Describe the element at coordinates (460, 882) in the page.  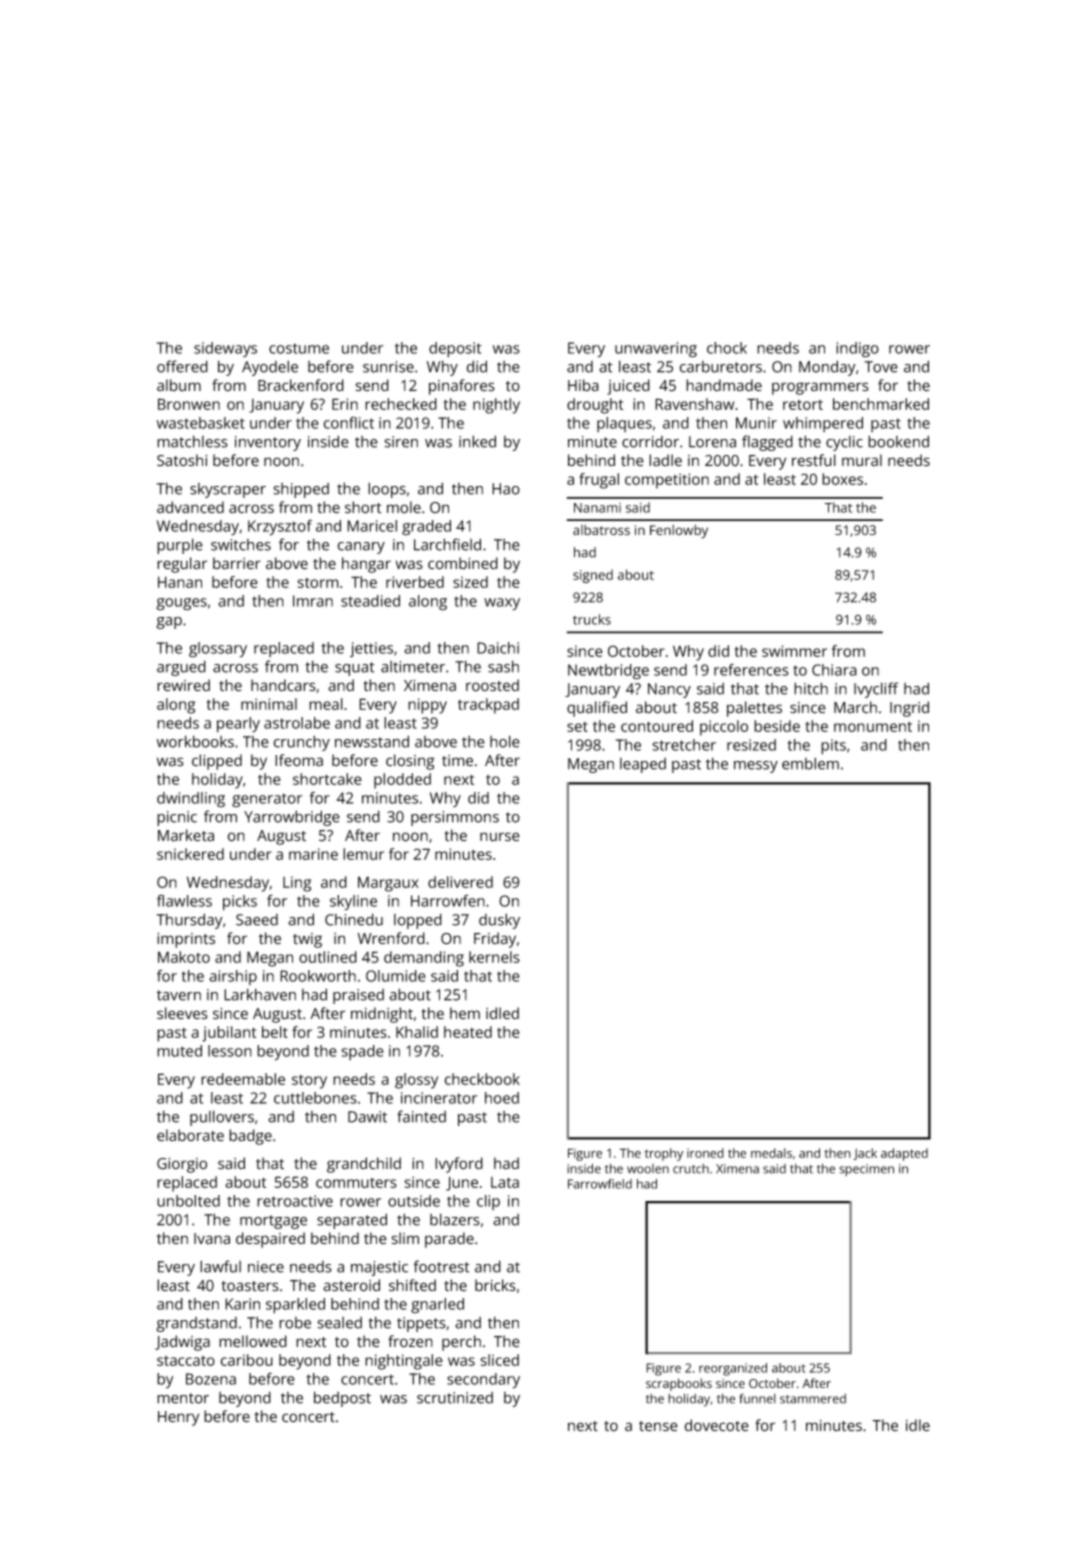
I see `delivered` at that location.
